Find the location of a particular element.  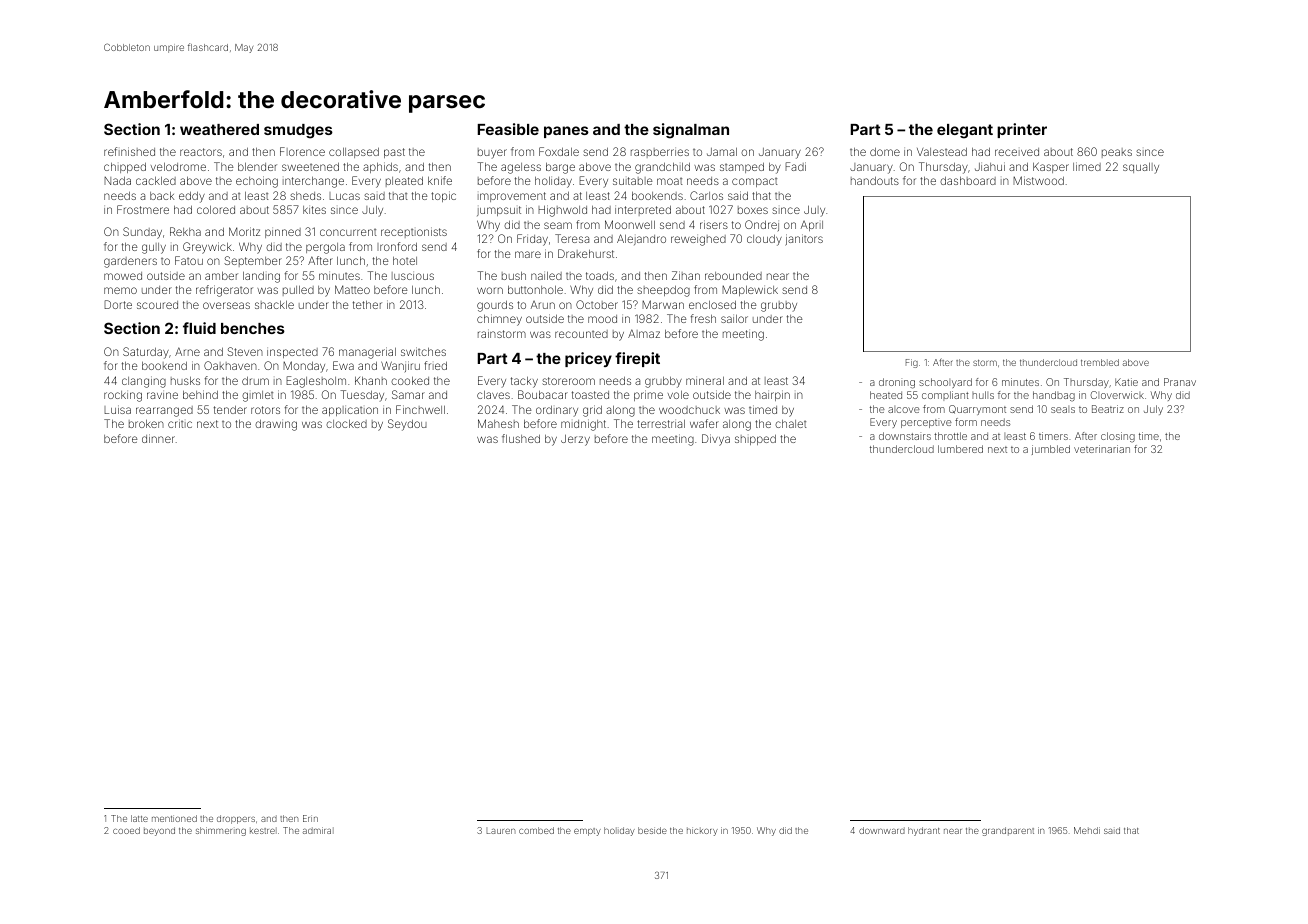

downward is located at coordinates (882, 830).
